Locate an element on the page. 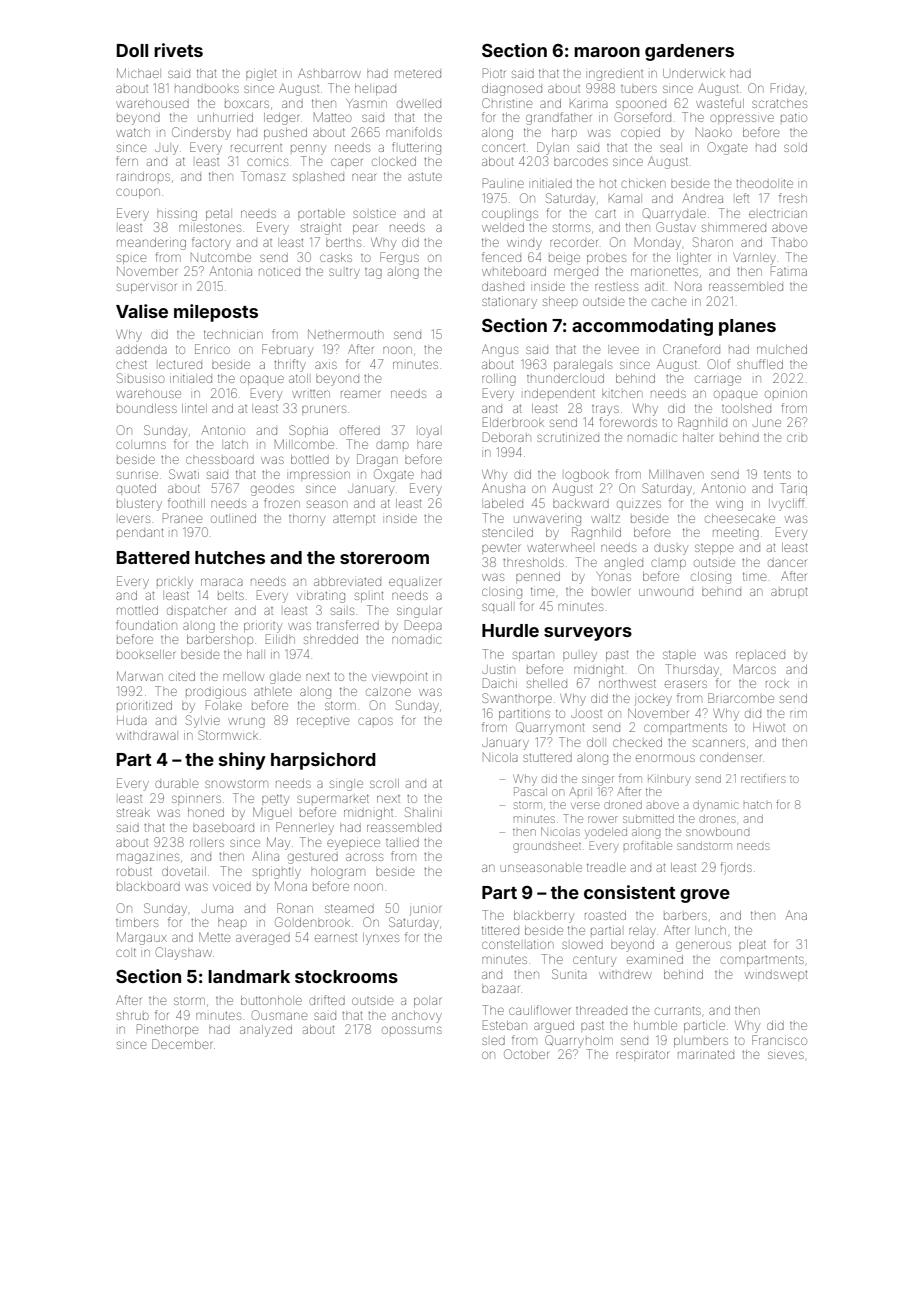 Image resolution: width=924 pixels, height=1308 pixels. timbers is located at coordinates (137, 922).
